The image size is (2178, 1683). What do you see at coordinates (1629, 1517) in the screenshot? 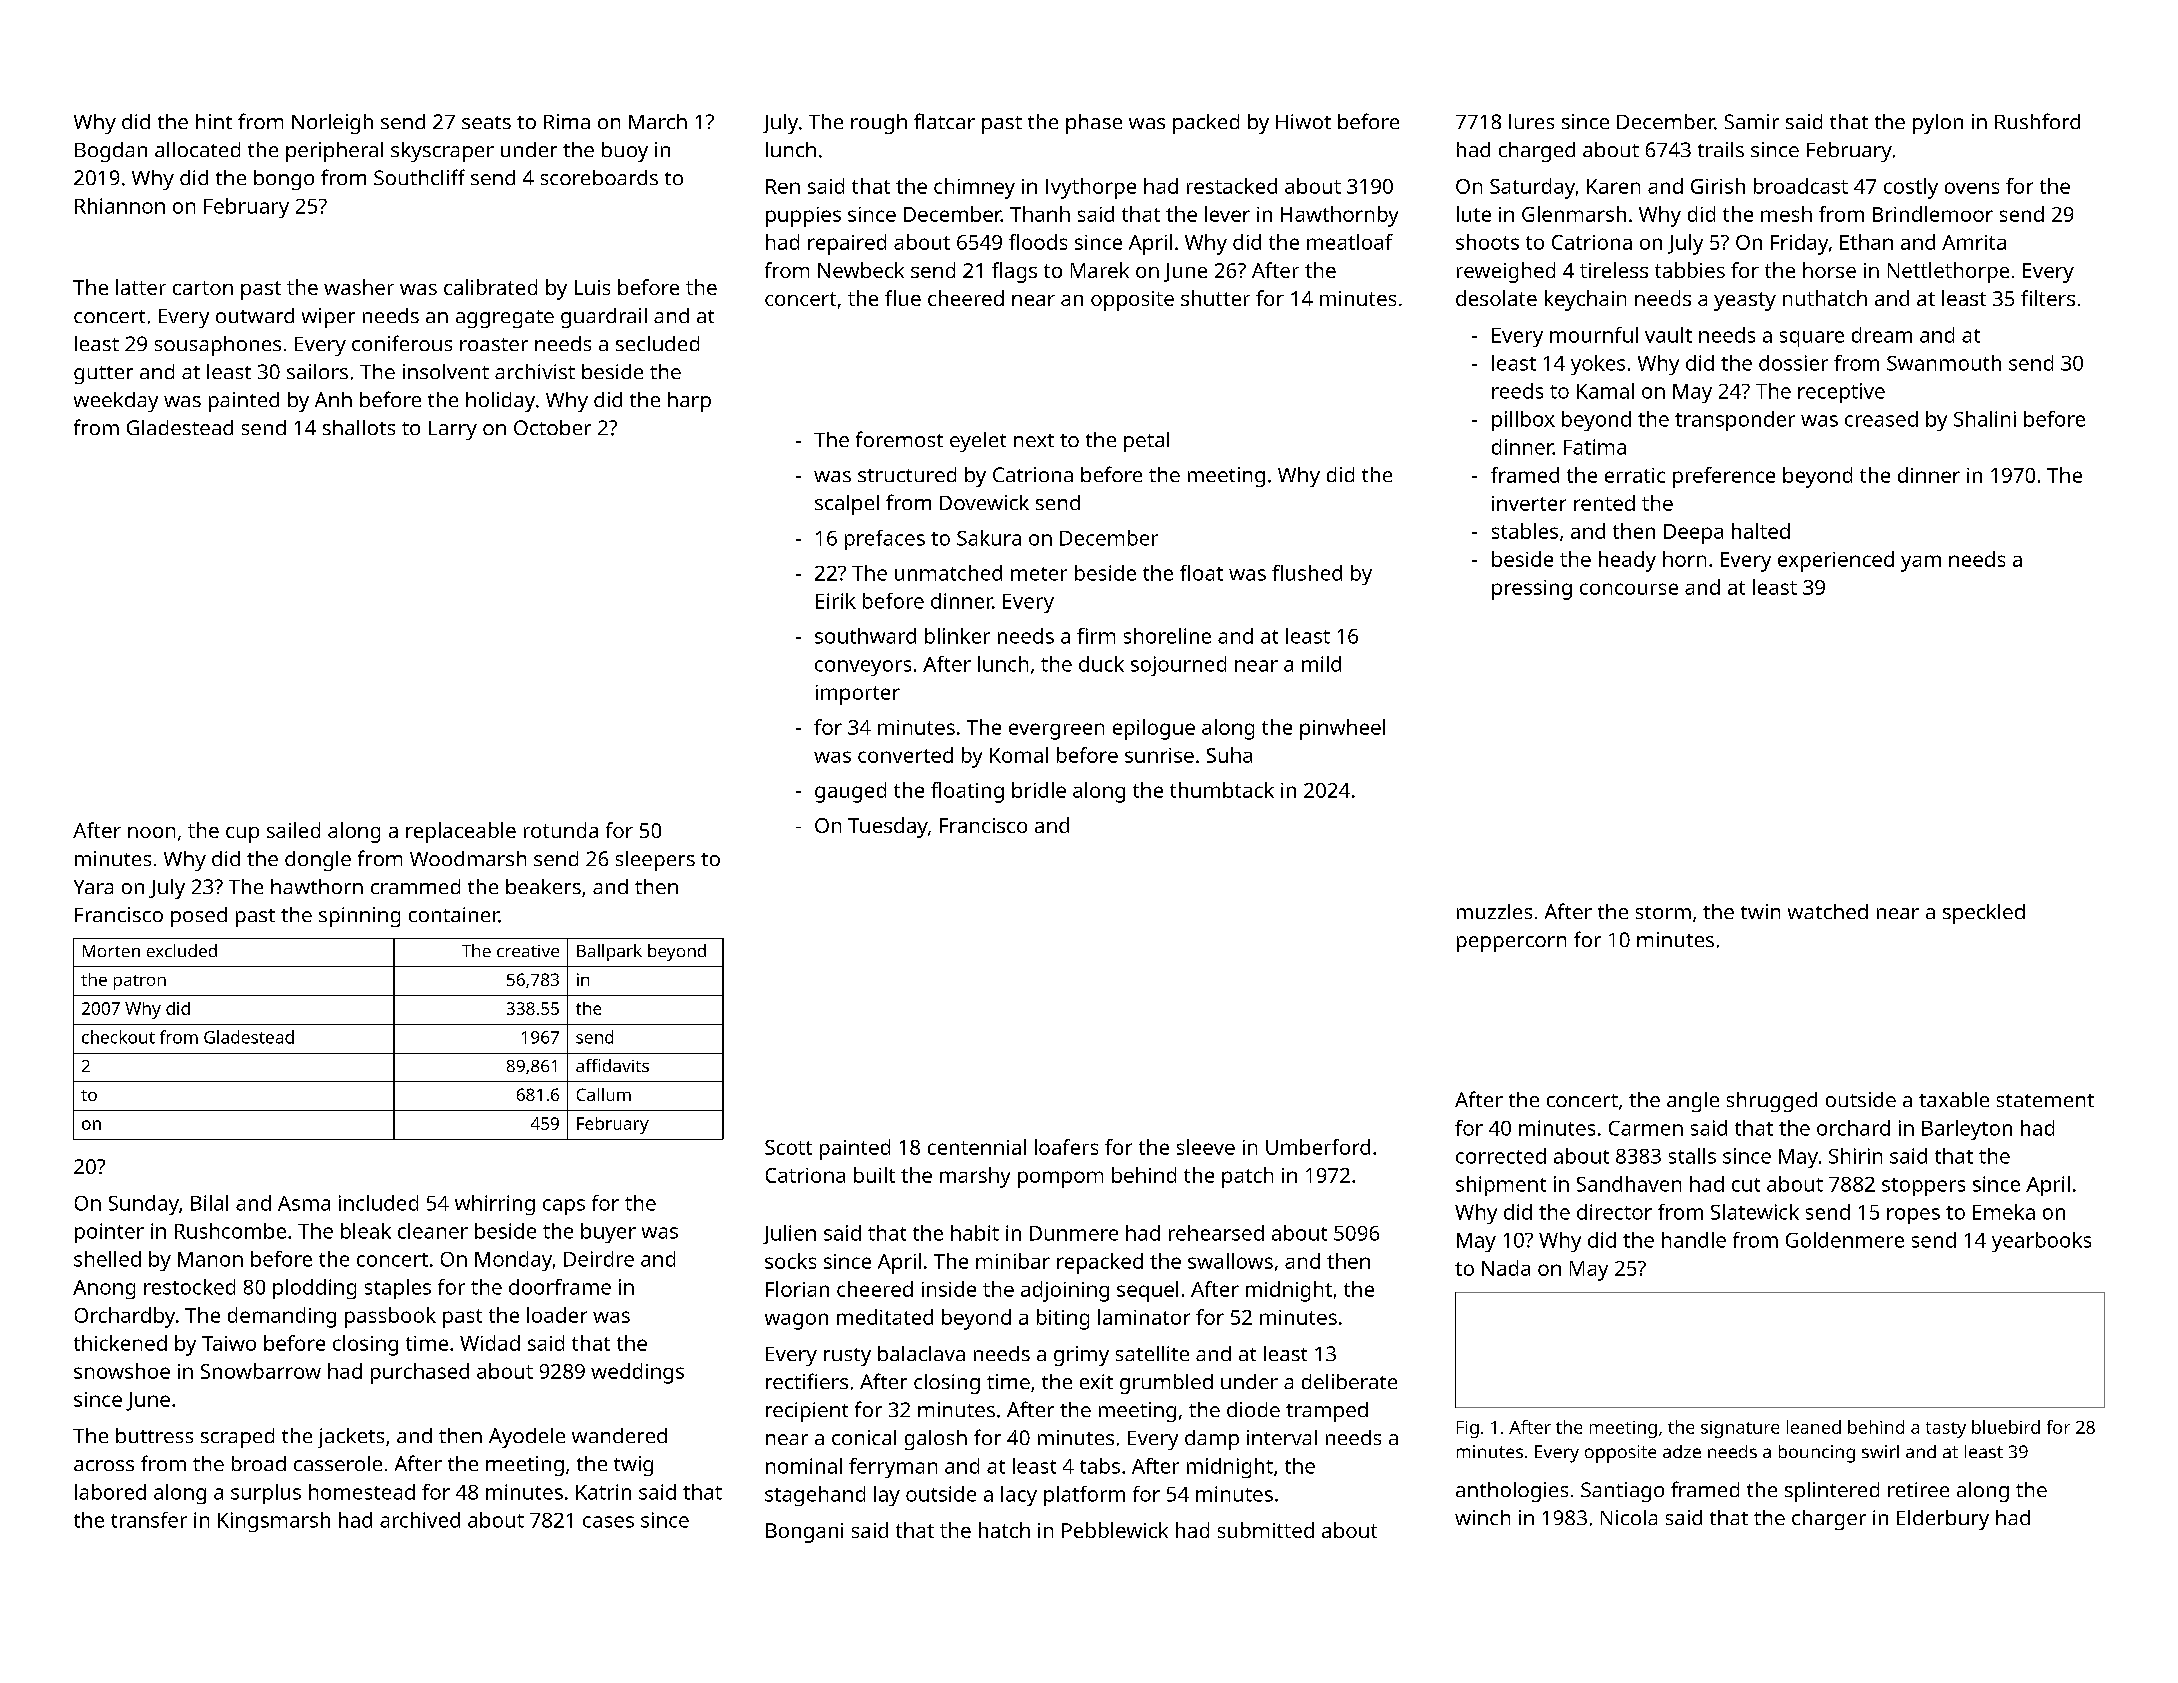
I see `Nicola` at bounding box center [1629, 1517].
